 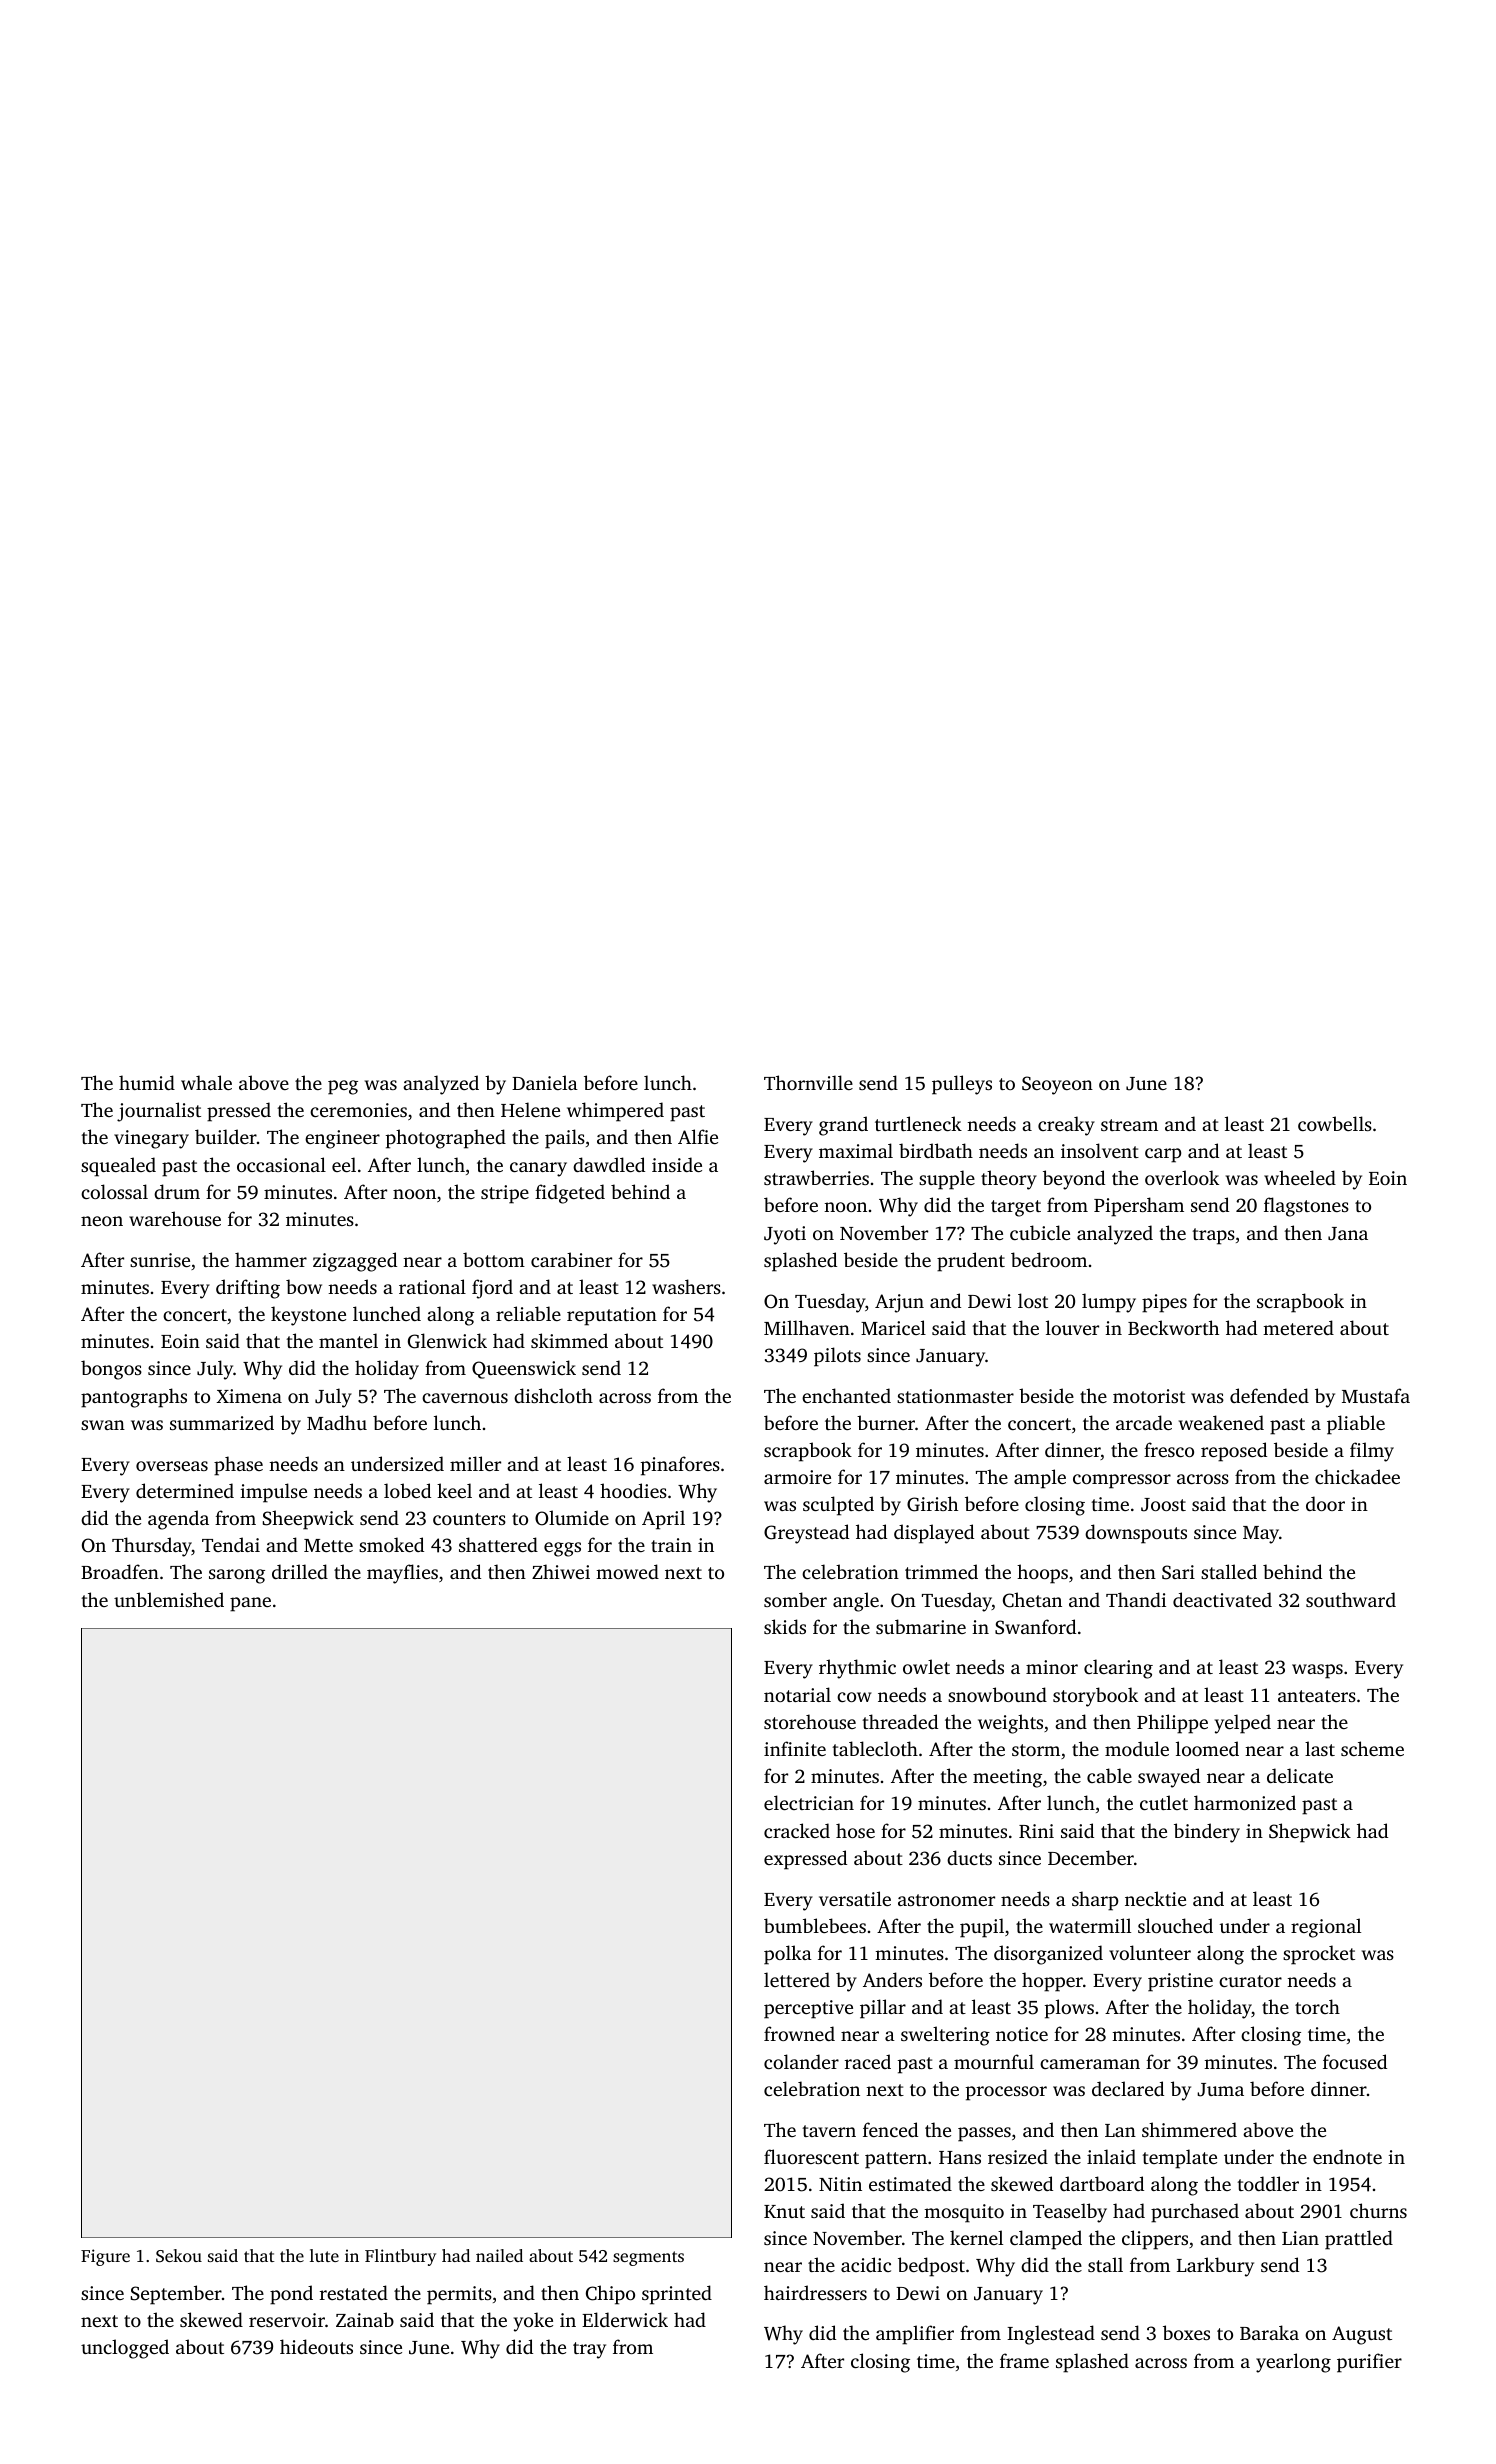 I want to click on frame, so click(x=1024, y=2360).
